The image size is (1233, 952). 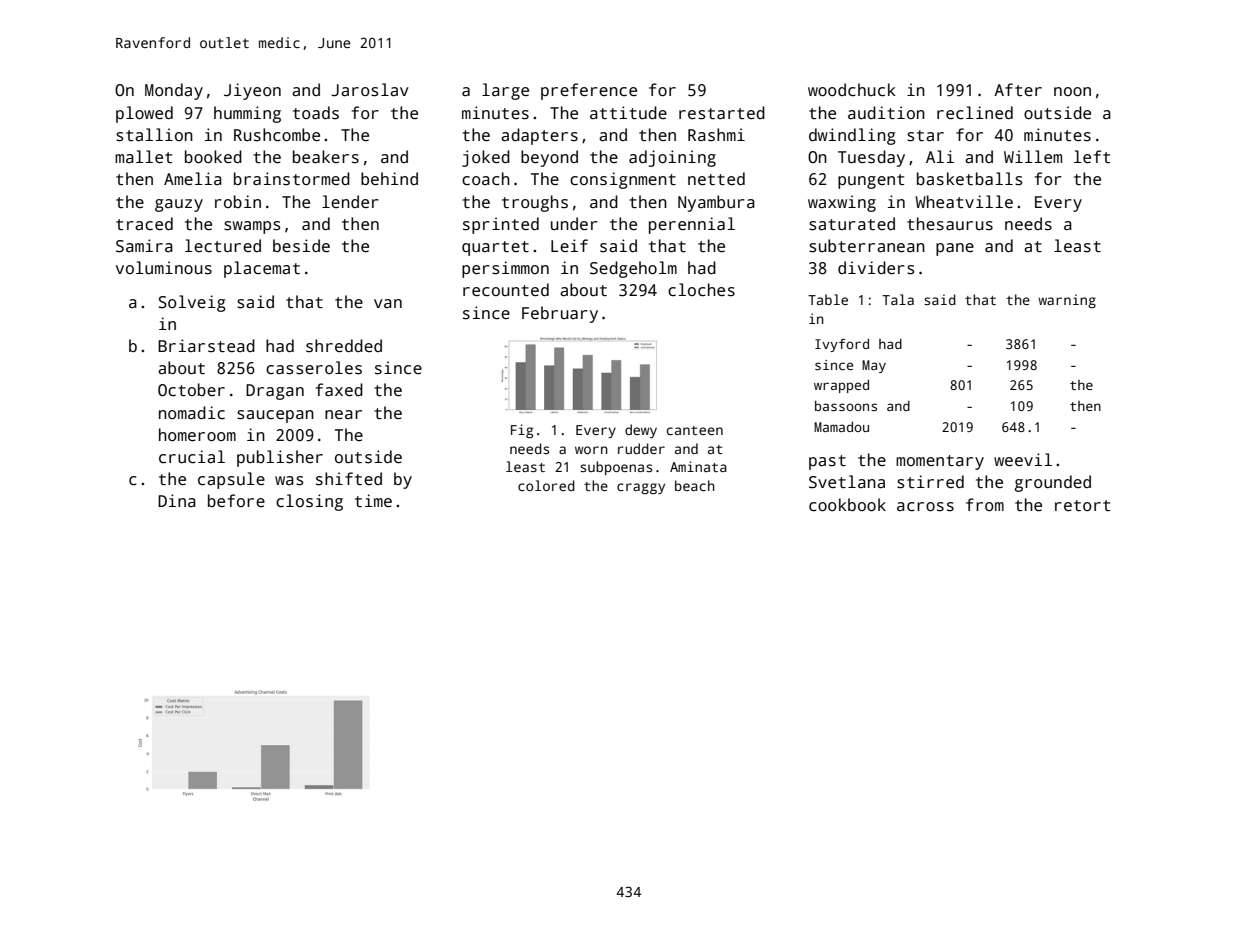 I want to click on Nyambura, so click(x=716, y=203).
